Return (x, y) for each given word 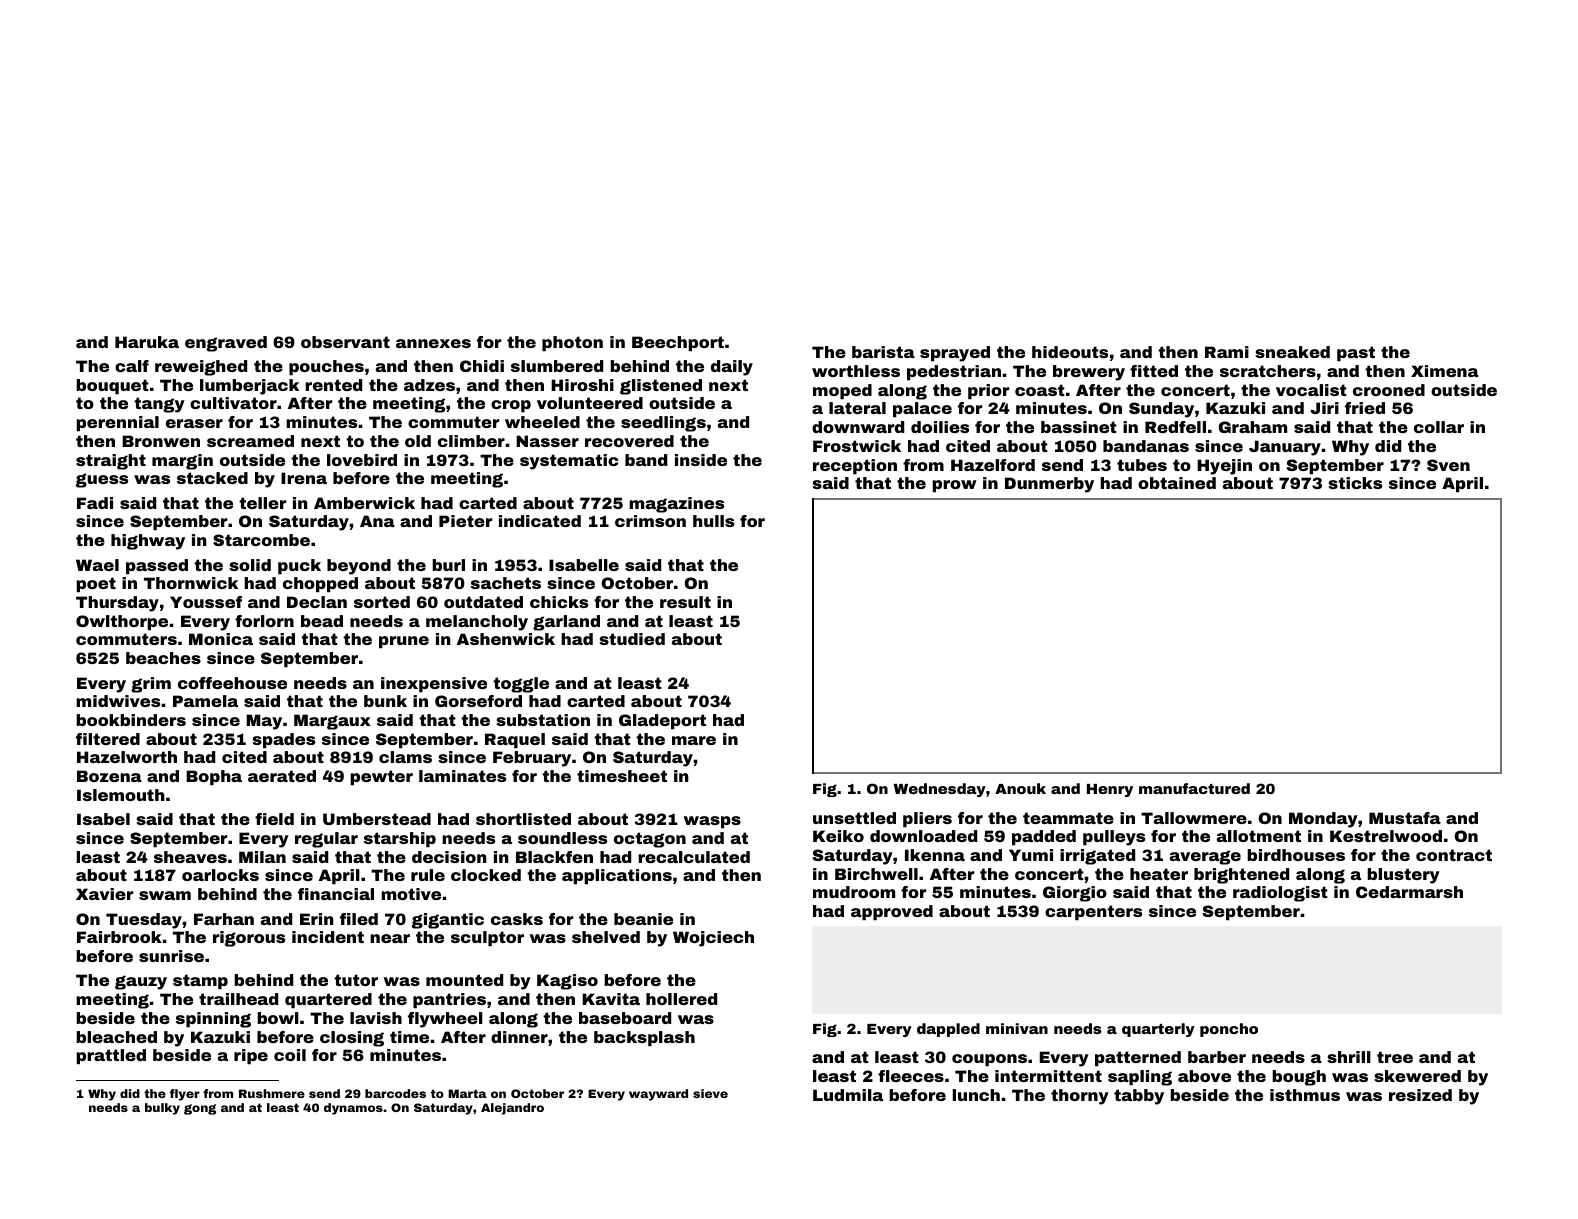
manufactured (1194, 788)
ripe (251, 1056)
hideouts (1070, 352)
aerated (282, 776)
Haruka (147, 342)
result (685, 602)
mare (694, 740)
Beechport (678, 343)
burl (448, 565)
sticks (1355, 483)
